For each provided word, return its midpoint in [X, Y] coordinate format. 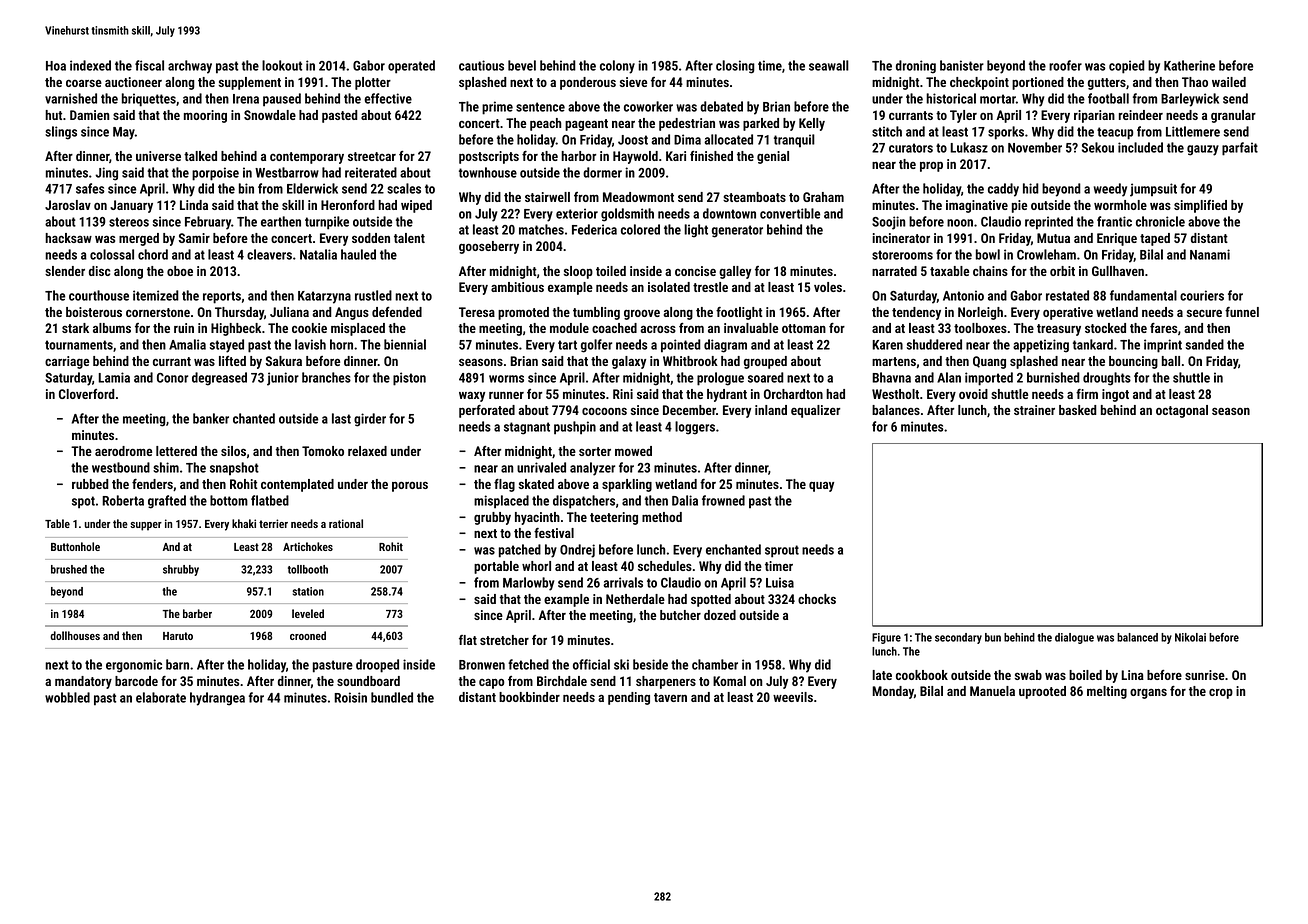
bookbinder [529, 697]
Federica [594, 229]
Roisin [350, 697]
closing [735, 67]
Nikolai [1190, 637]
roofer [1065, 65]
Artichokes [308, 546]
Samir [194, 238]
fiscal [149, 65]
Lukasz [969, 147]
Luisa [780, 582]
